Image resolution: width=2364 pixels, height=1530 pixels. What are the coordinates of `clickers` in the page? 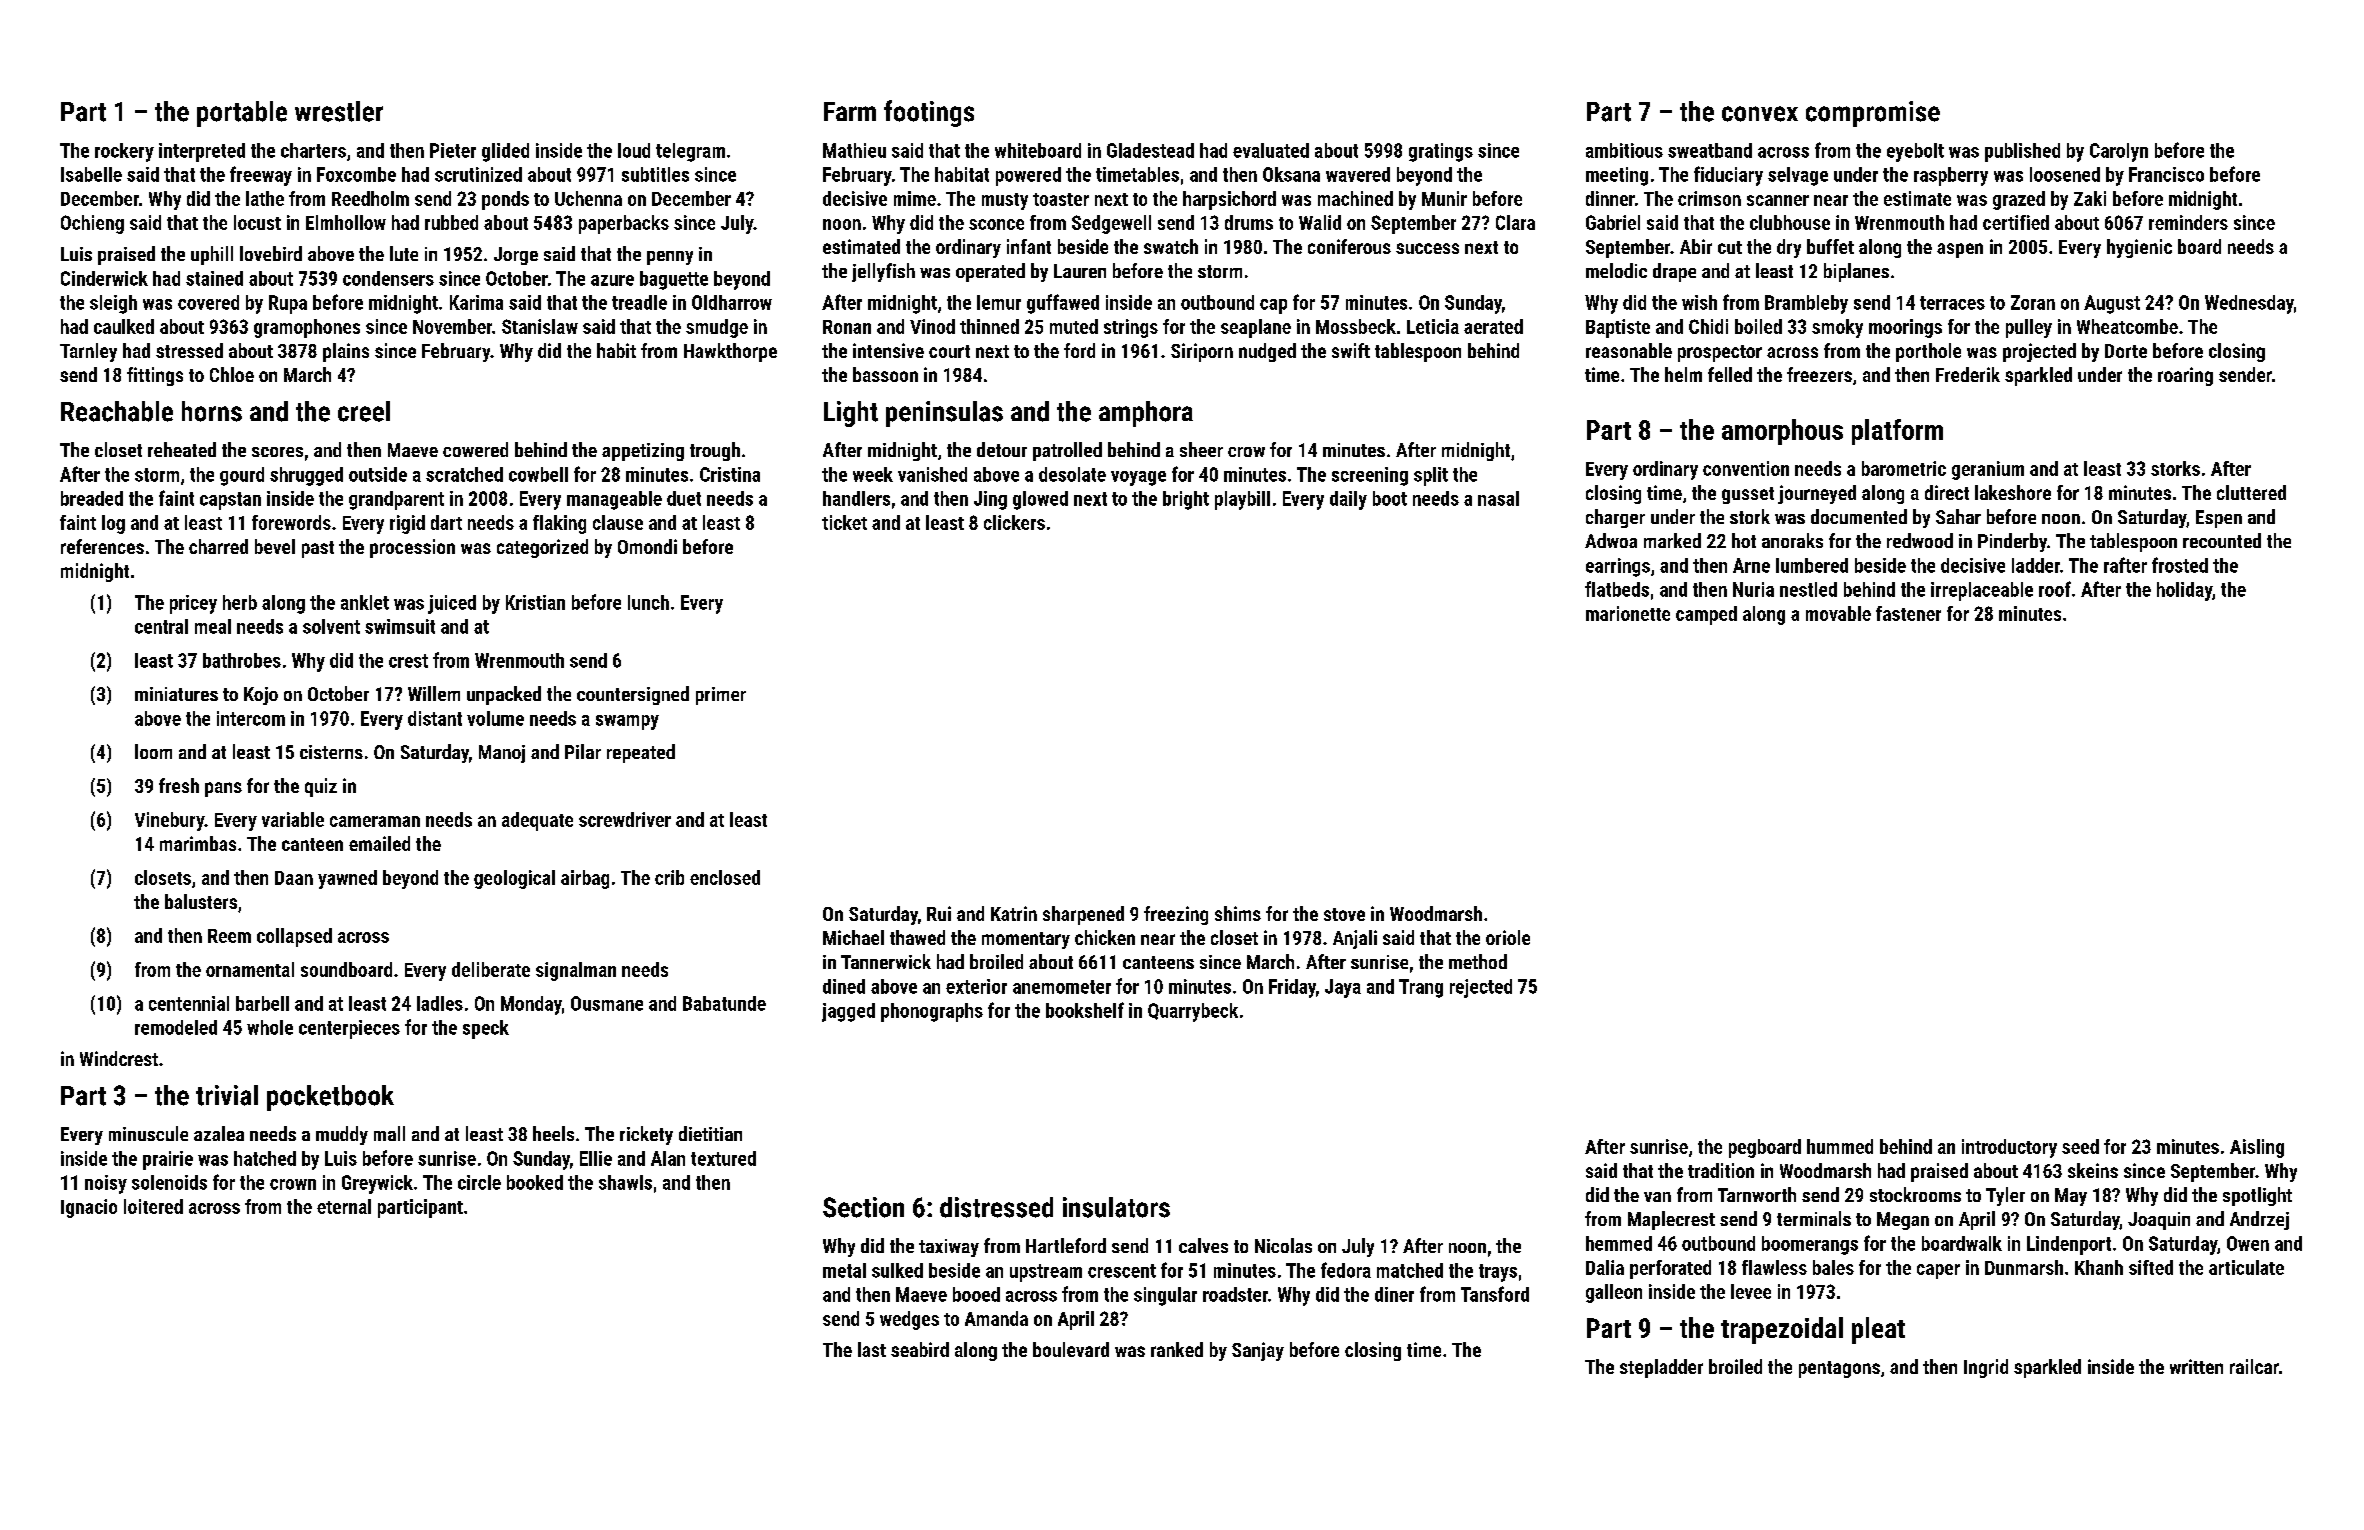 It's located at (1014, 522).
